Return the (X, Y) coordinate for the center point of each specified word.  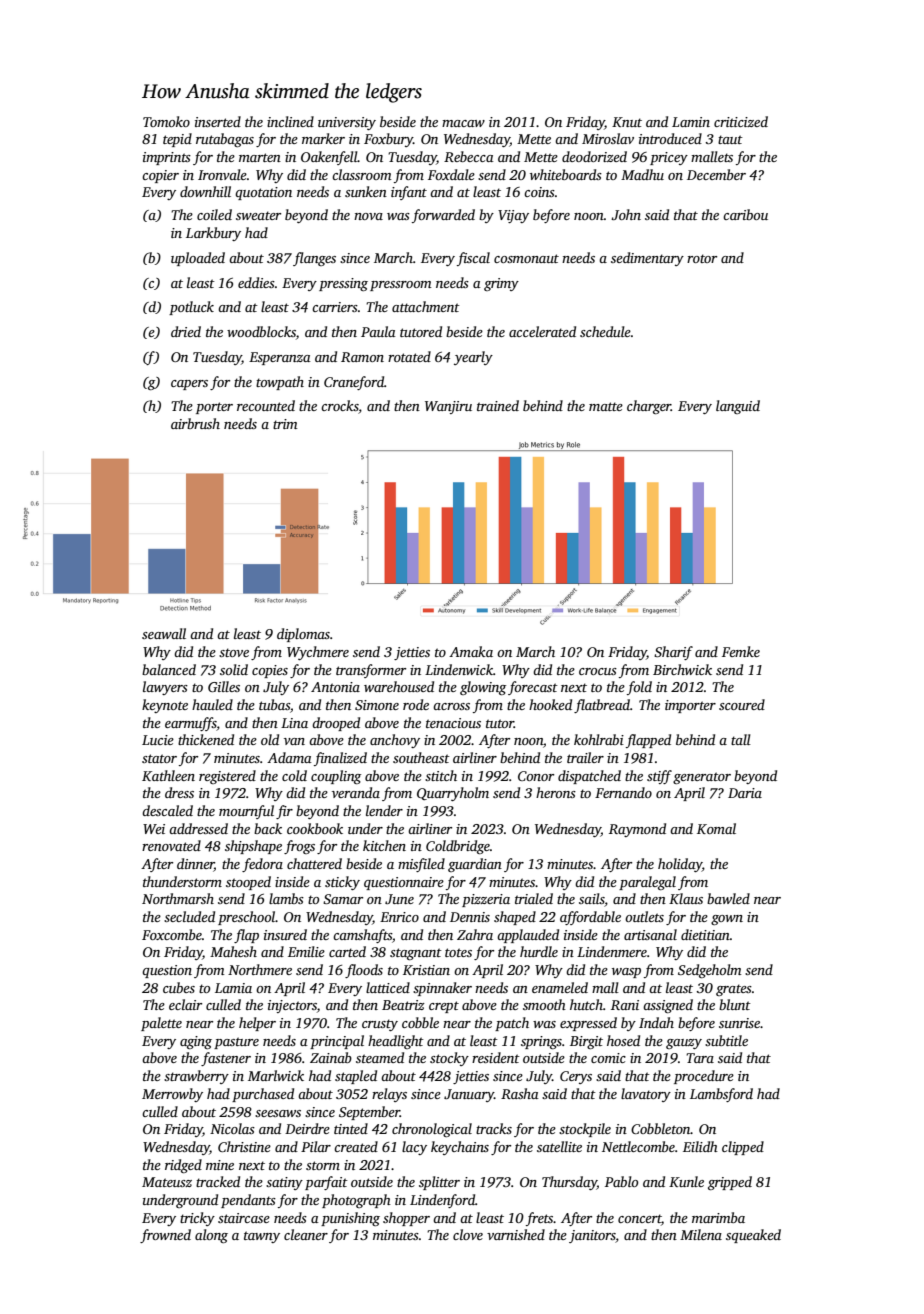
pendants (248, 1201)
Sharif (673, 653)
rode (416, 704)
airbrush (195, 423)
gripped (730, 1183)
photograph (356, 1201)
